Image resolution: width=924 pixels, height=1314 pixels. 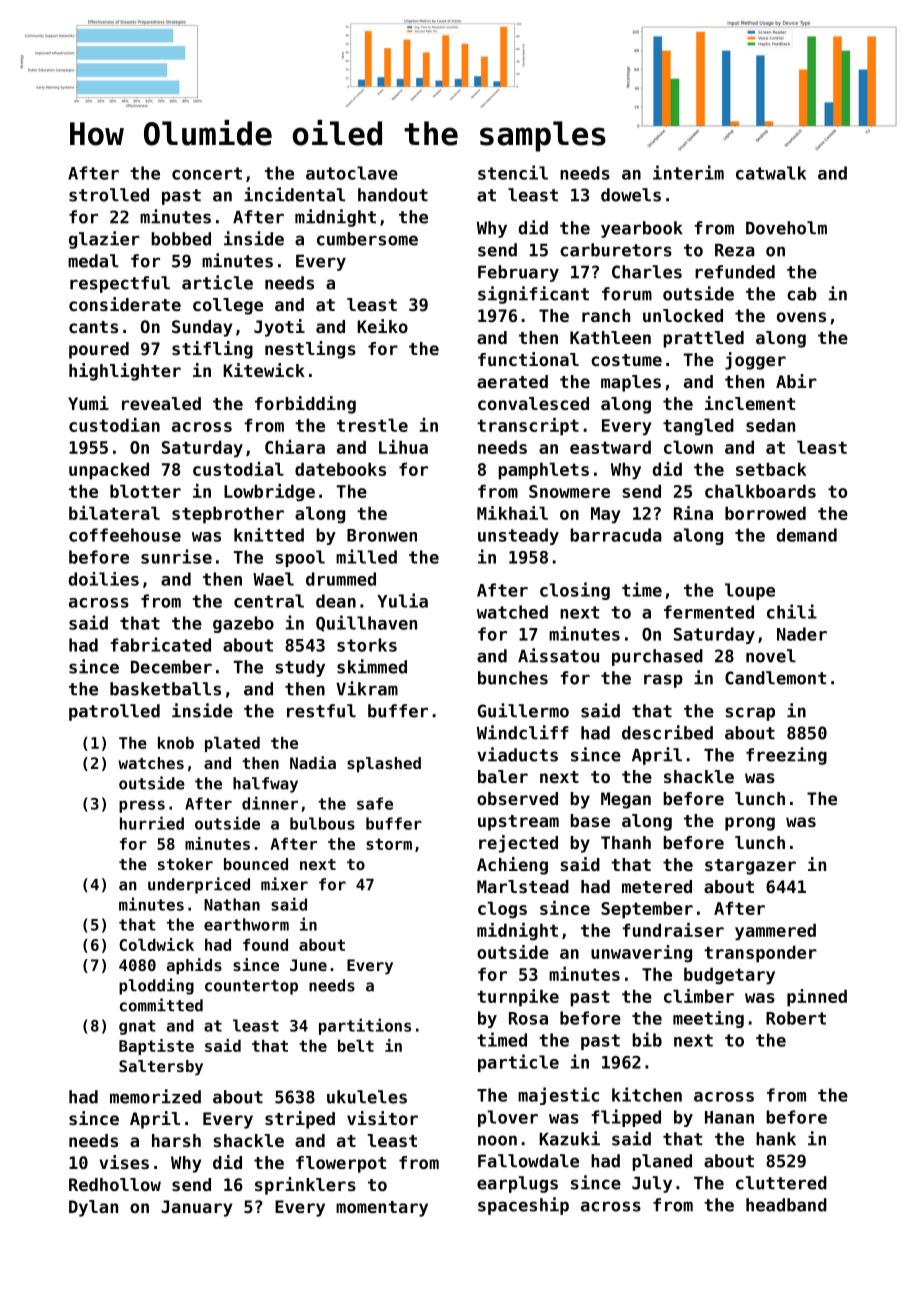 I want to click on coffeehouse, so click(x=125, y=535).
